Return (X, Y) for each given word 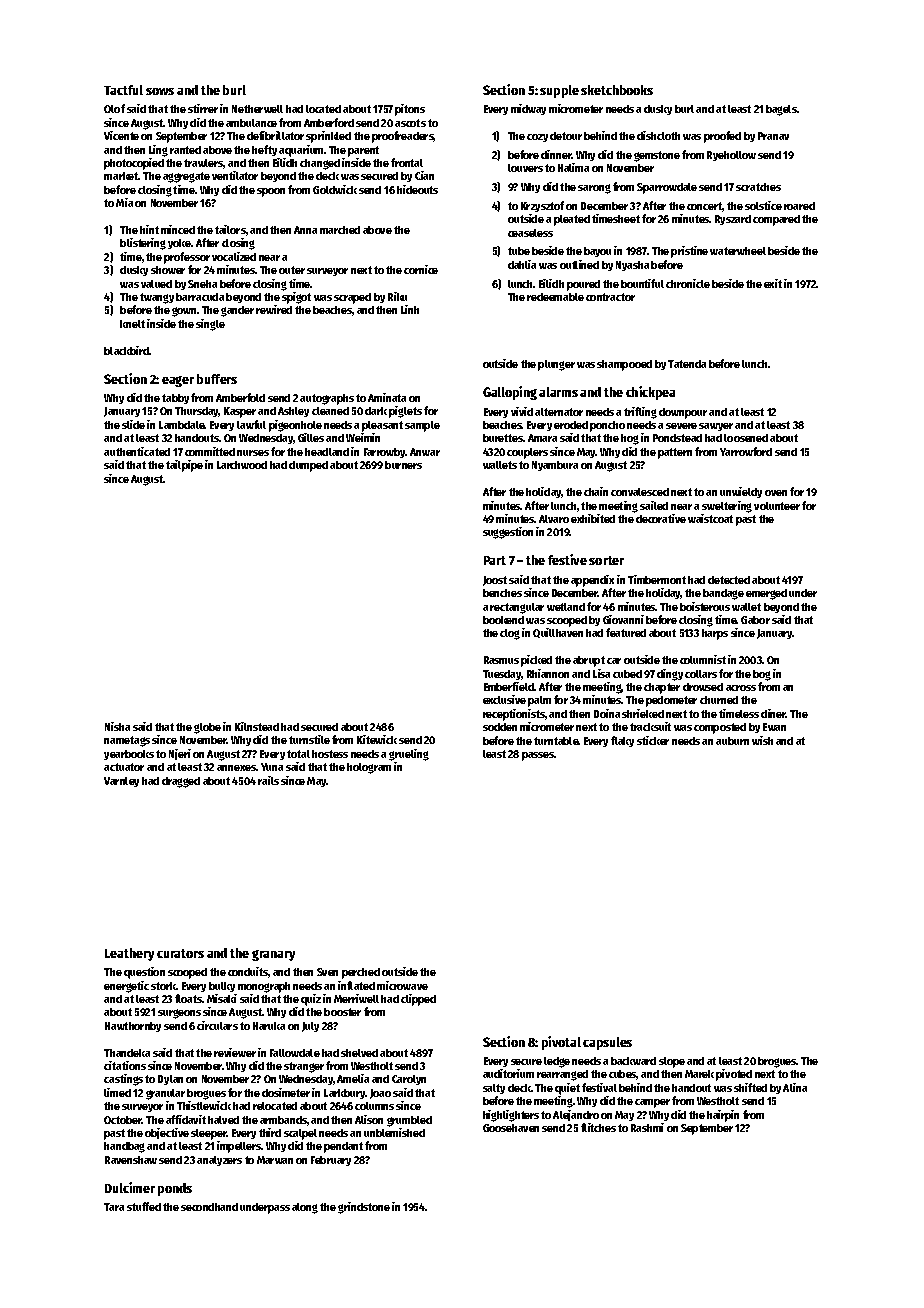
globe (207, 728)
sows (160, 91)
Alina (795, 1087)
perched (361, 973)
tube (519, 251)
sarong (594, 189)
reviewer (235, 1052)
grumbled (409, 1121)
